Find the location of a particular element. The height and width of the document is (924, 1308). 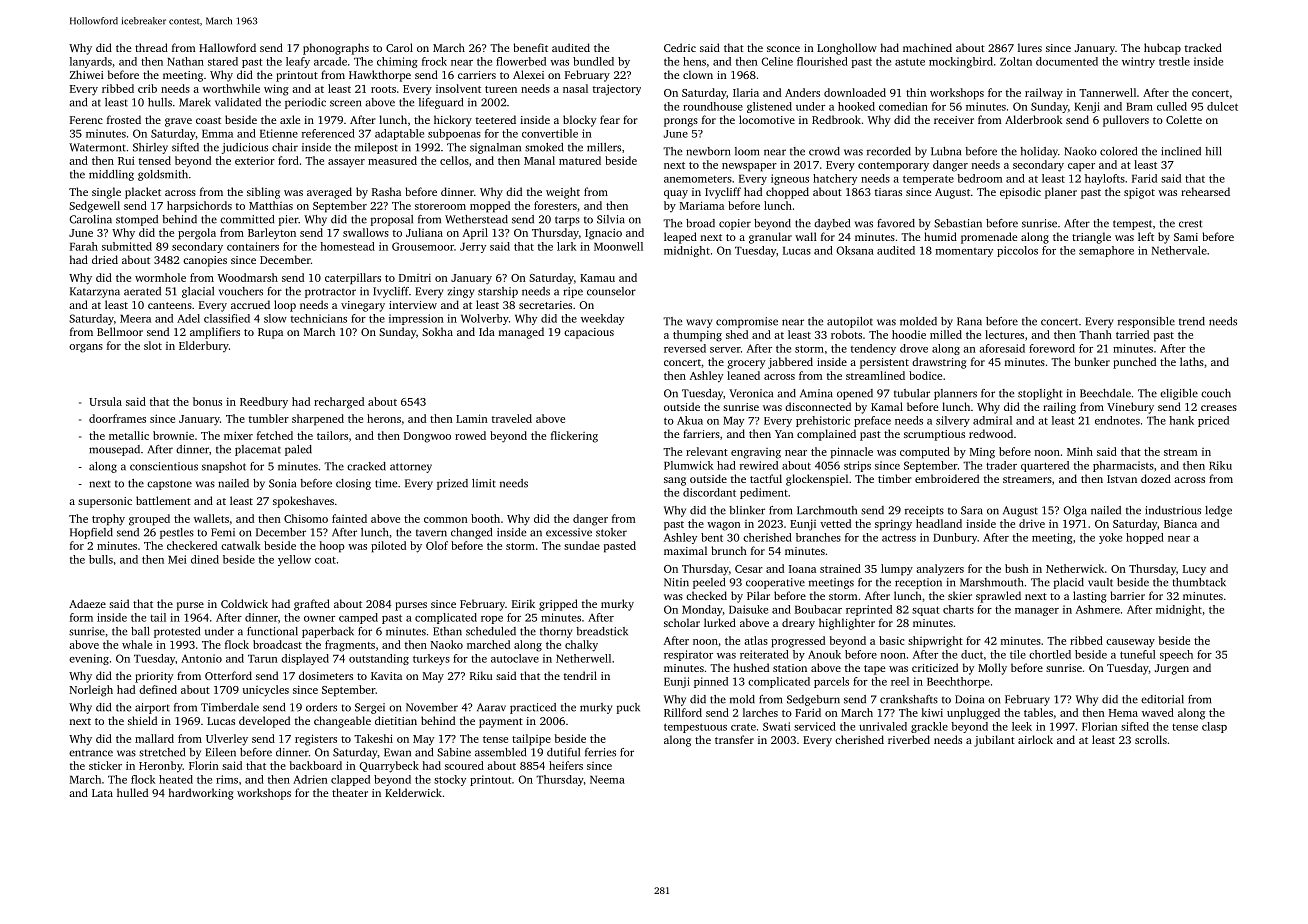

coat is located at coordinates (325, 560).
